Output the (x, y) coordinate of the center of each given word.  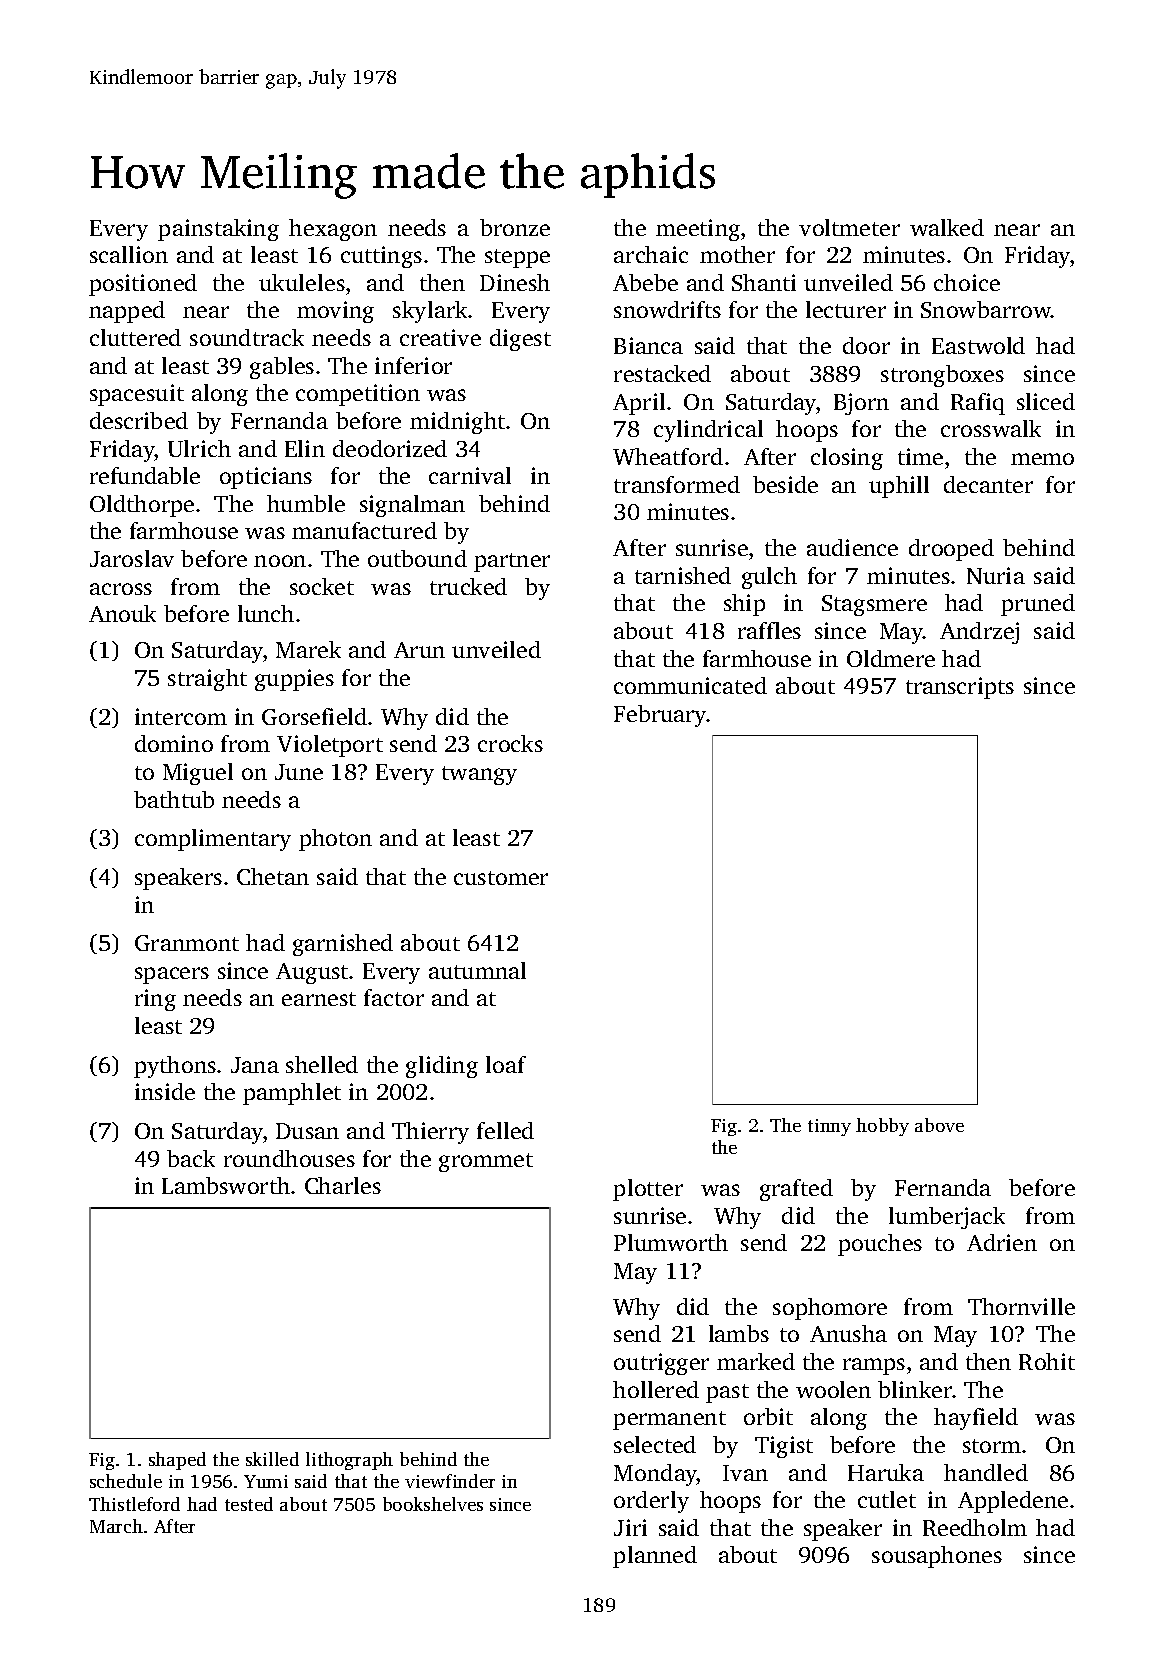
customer (501, 878)
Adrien (1002, 1242)
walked (947, 227)
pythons (175, 1067)
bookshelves (433, 1504)
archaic (651, 254)
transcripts (960, 688)
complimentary (213, 840)
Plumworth (671, 1242)
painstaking (218, 230)
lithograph (349, 1461)
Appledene (1013, 1502)
